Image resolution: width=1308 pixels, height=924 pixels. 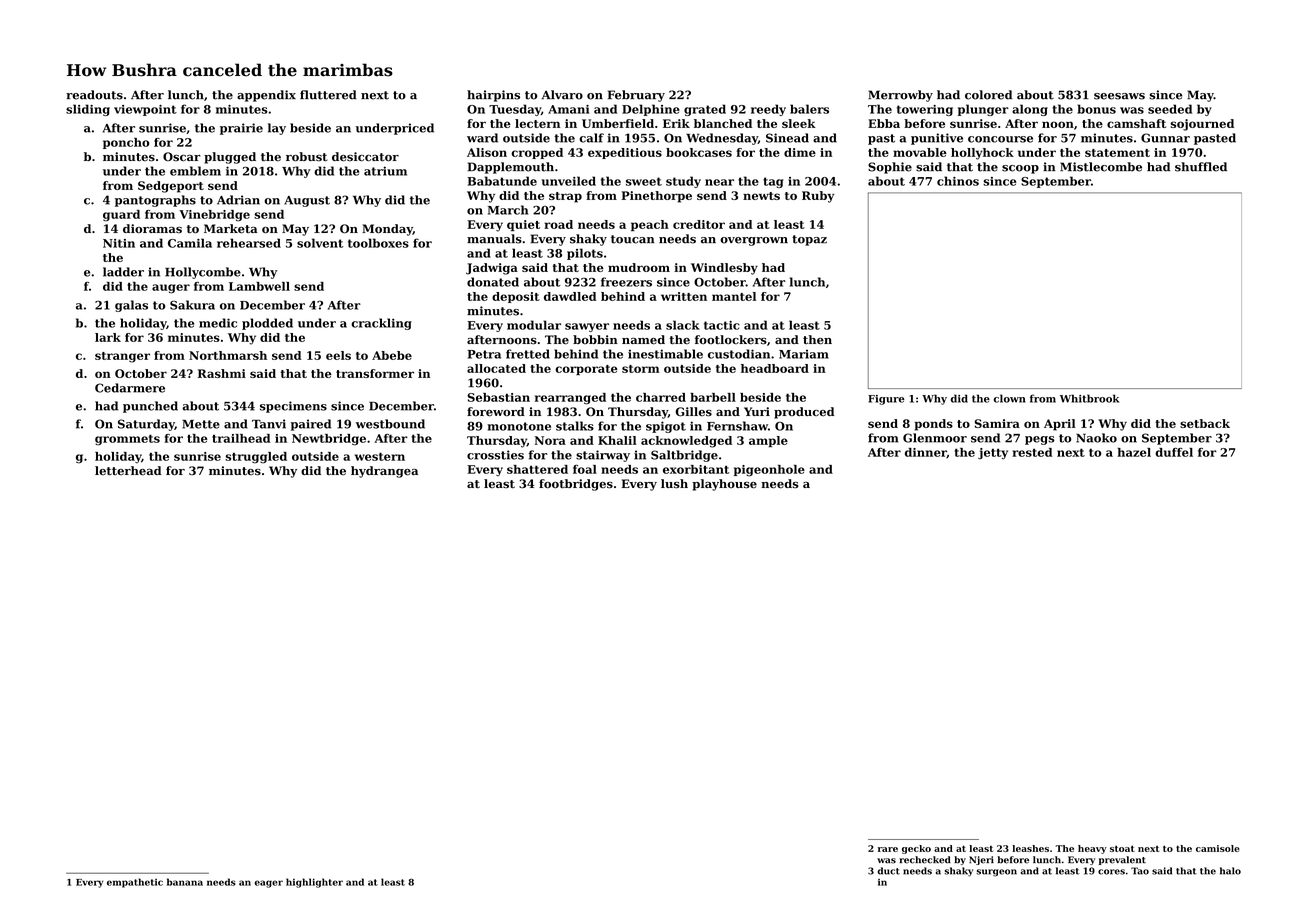 What do you see at coordinates (1030, 110) in the screenshot?
I see `along` at bounding box center [1030, 110].
